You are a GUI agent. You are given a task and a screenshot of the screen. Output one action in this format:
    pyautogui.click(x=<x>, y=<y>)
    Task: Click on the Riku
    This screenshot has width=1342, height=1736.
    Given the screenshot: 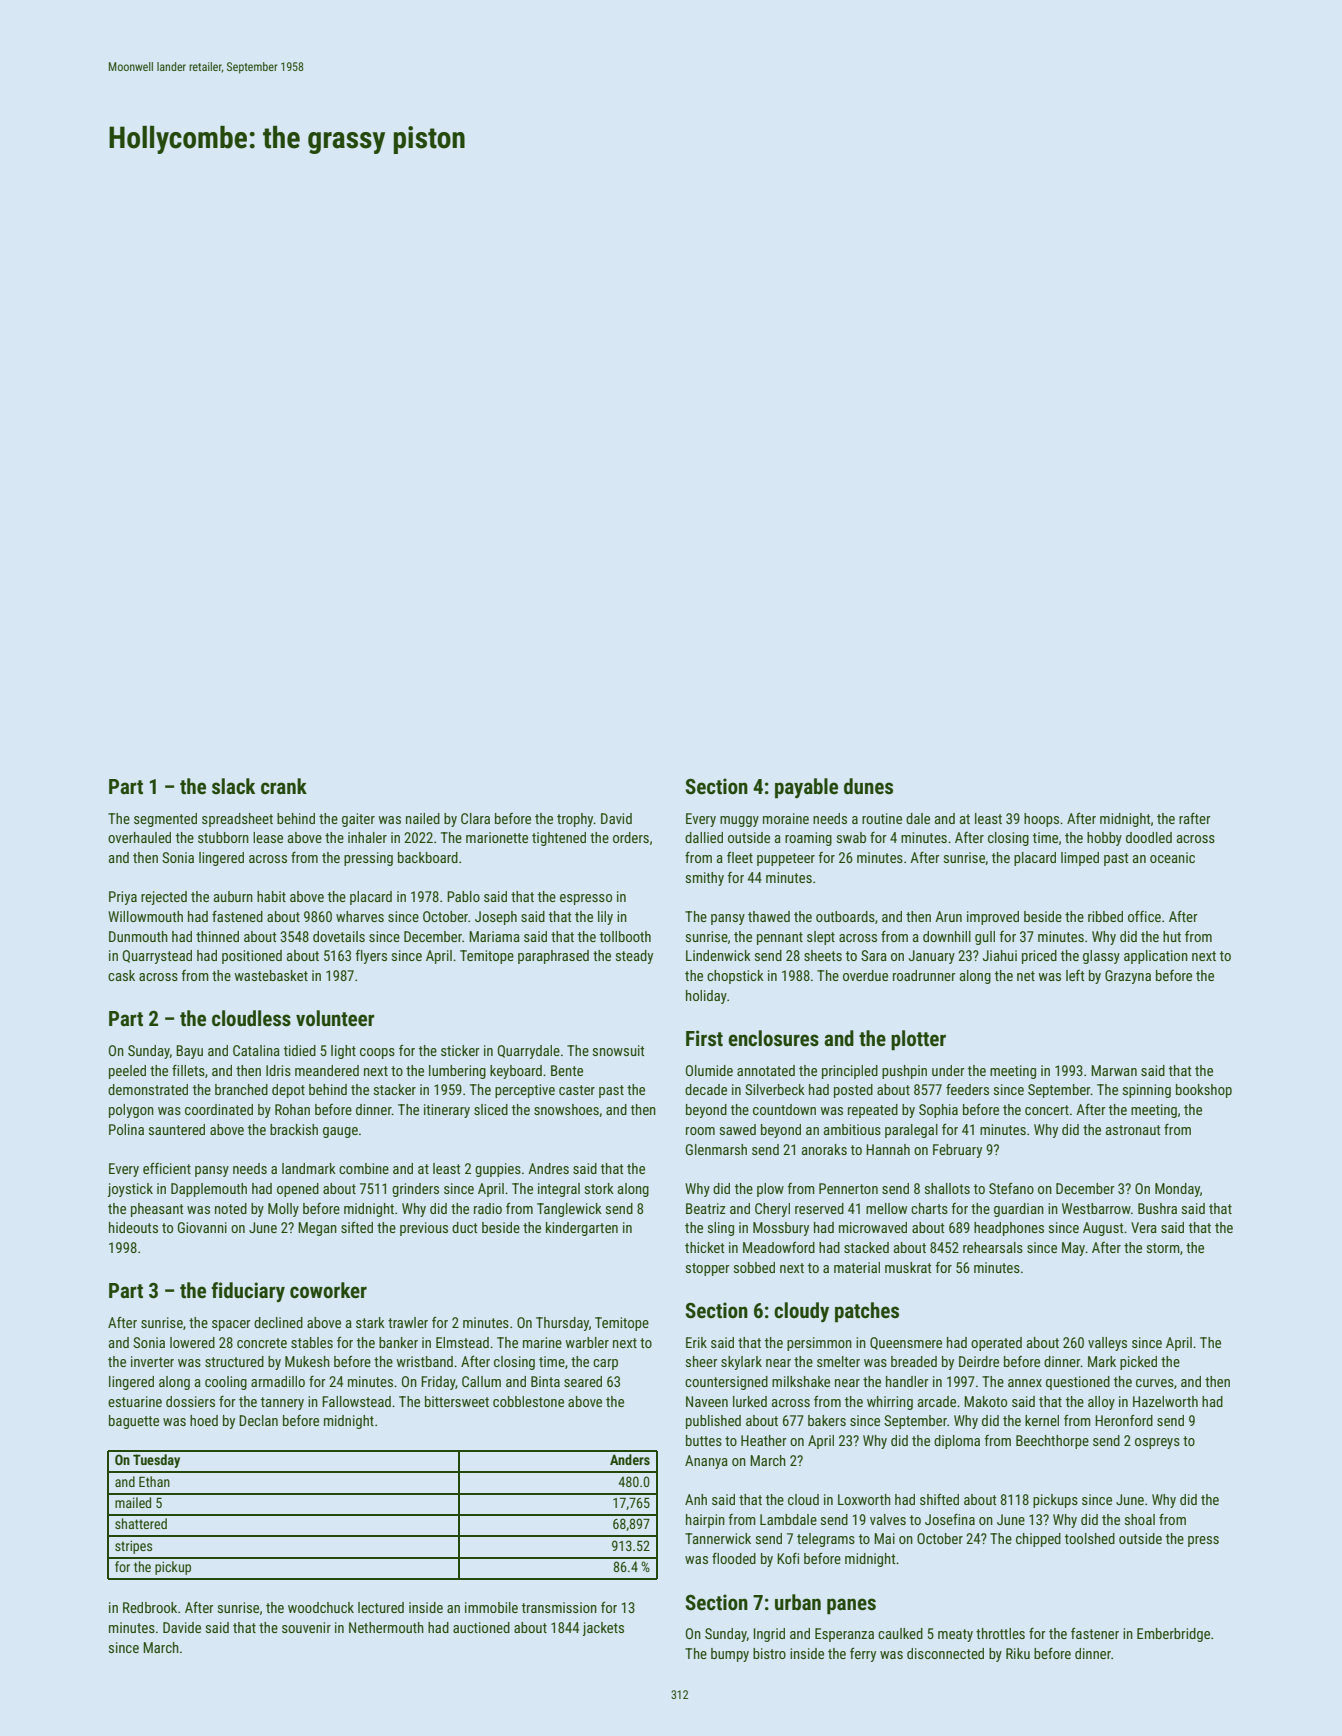 What is the action you would take?
    pyautogui.click(x=1018, y=1653)
